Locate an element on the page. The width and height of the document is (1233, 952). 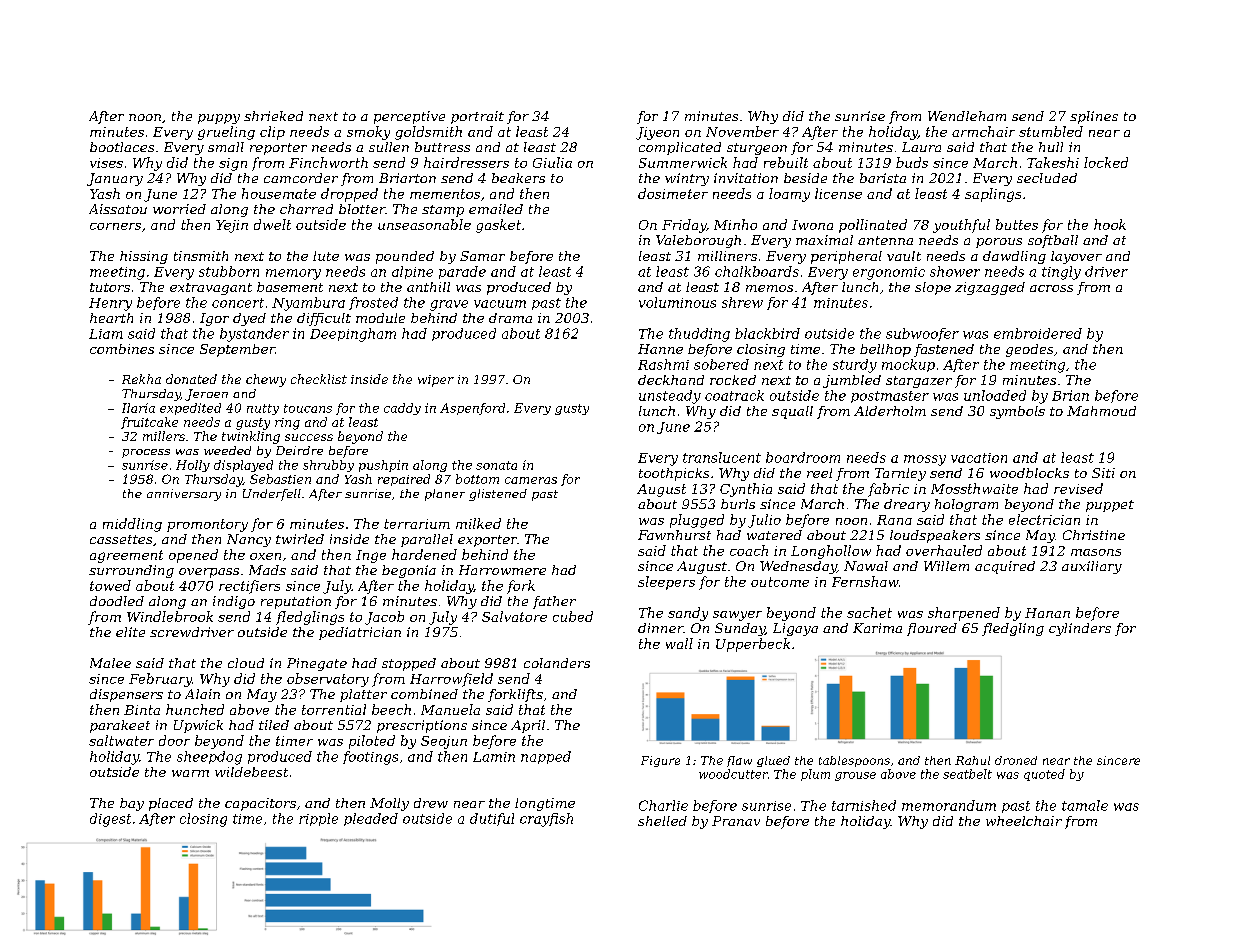
softball is located at coordinates (1053, 241).
